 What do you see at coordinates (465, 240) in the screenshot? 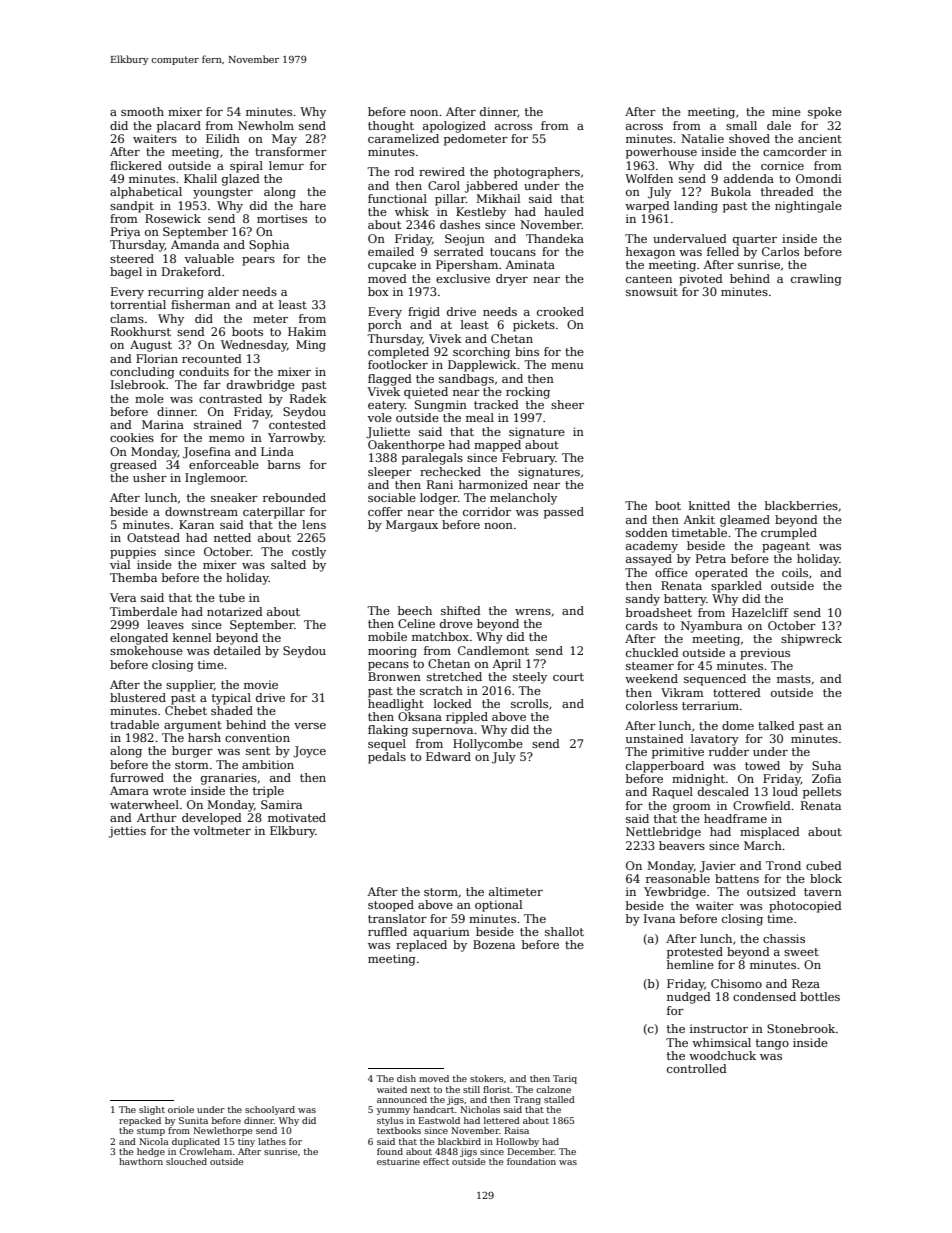
I see `Seojun` at bounding box center [465, 240].
